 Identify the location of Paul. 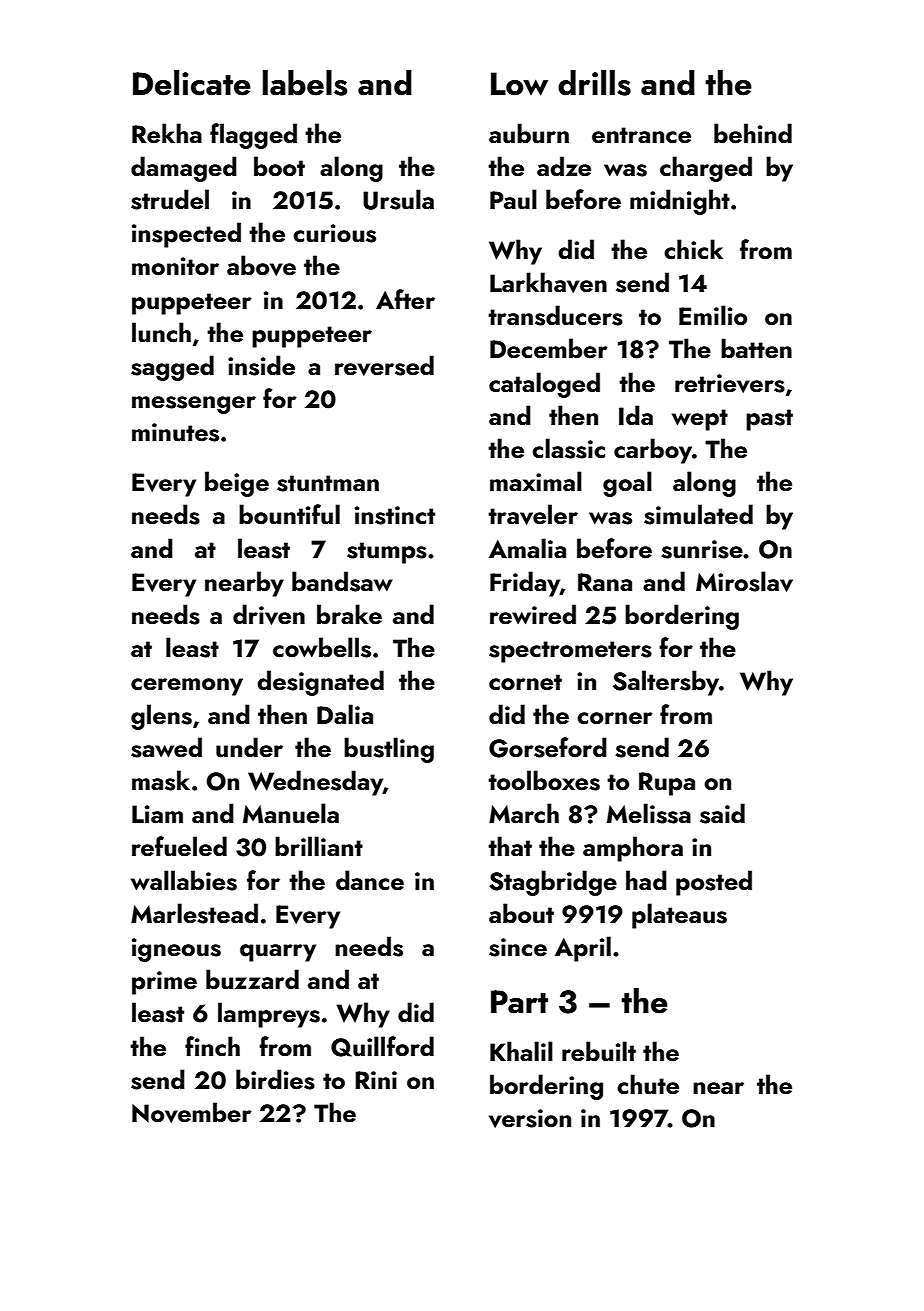
(513, 199).
